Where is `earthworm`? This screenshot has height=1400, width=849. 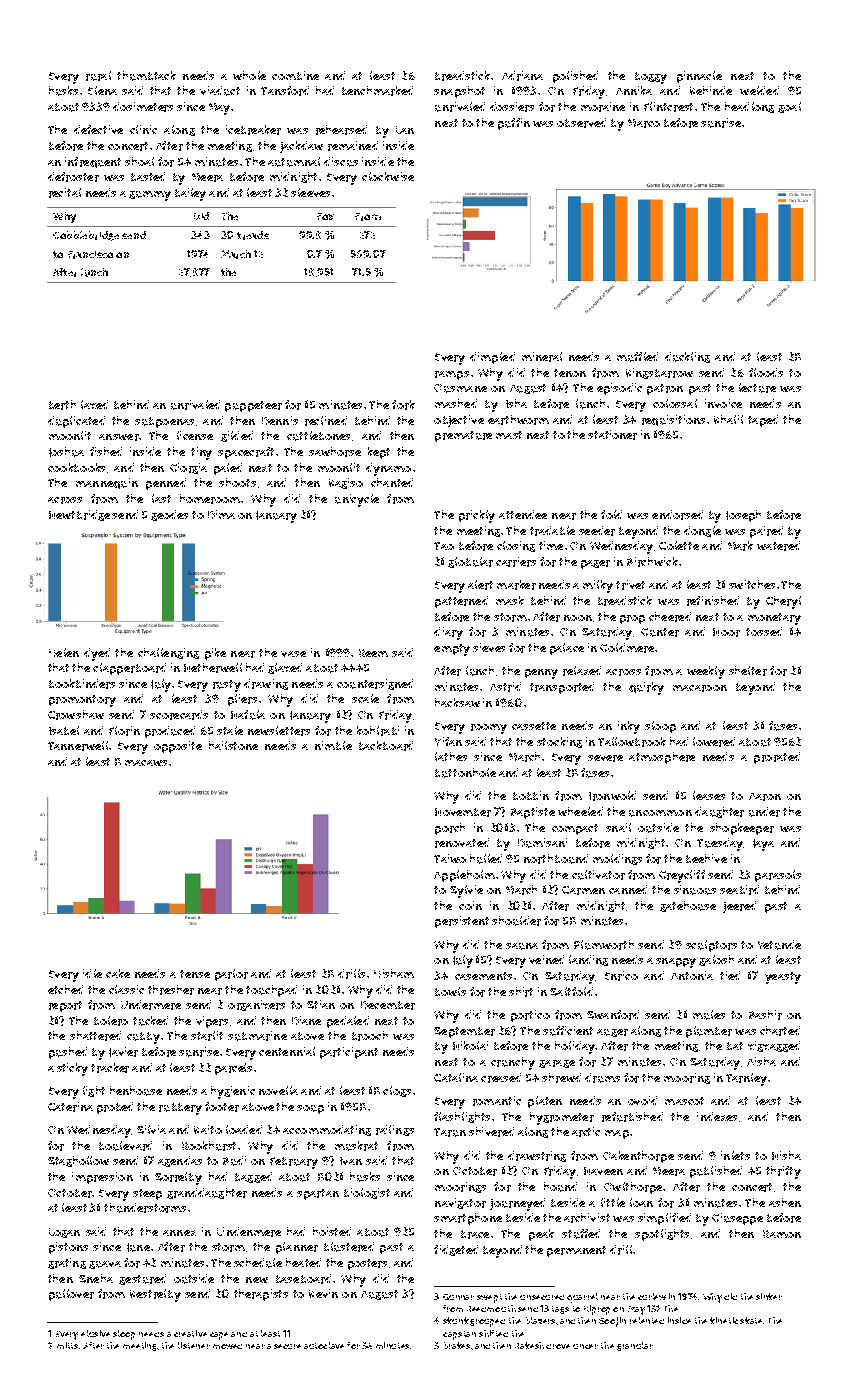
earthworm is located at coordinates (518, 420).
